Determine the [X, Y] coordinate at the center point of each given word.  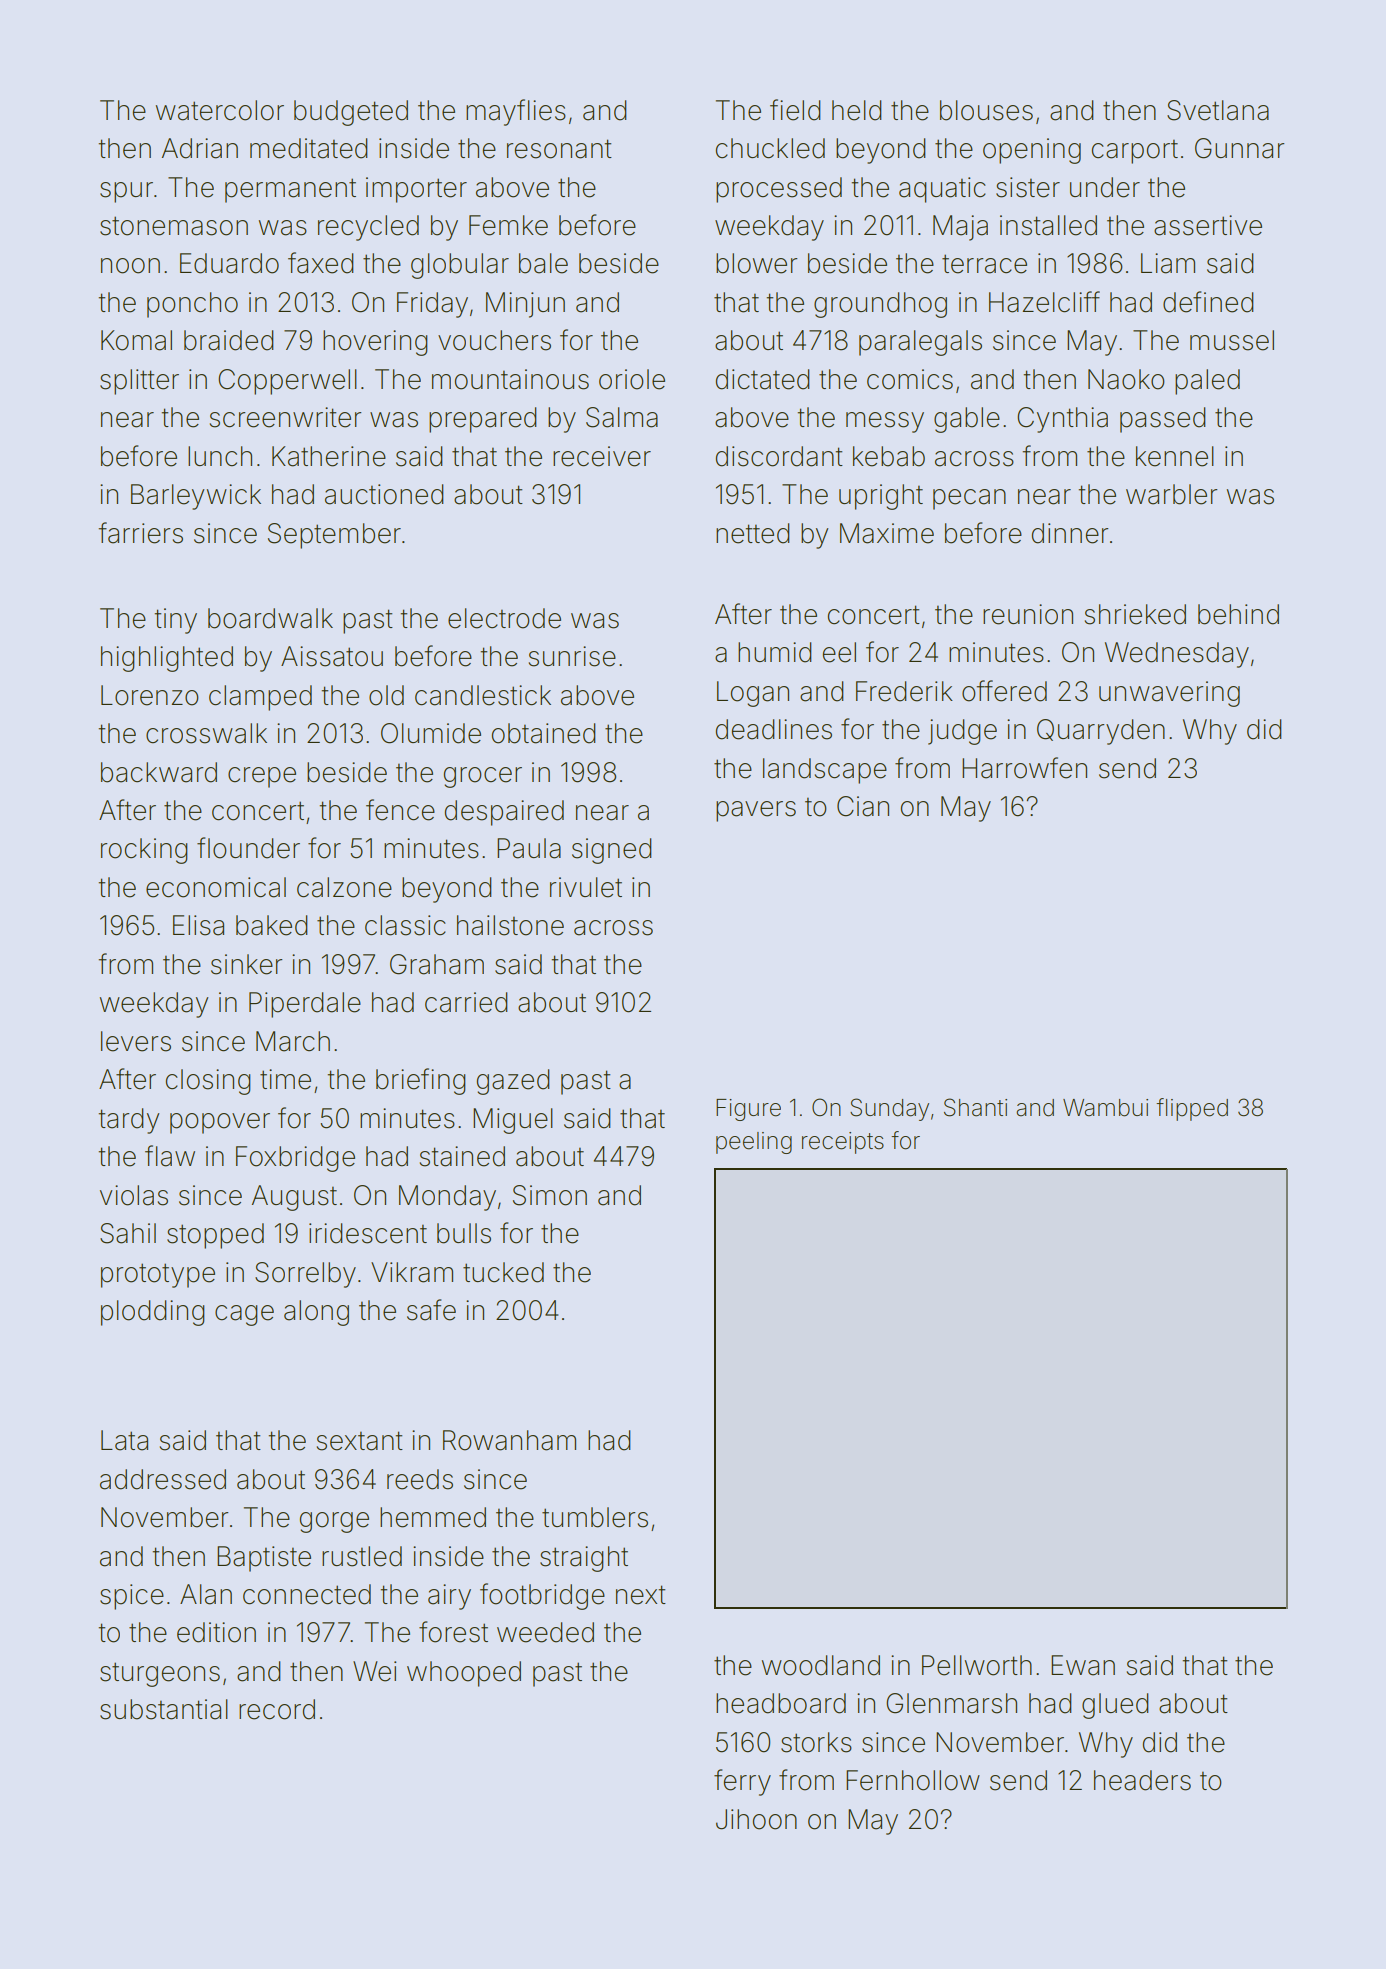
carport [1135, 152]
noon [130, 266]
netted [753, 533]
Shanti [975, 1107]
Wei [374, 1671]
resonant [559, 149]
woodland [821, 1665]
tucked [503, 1272]
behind [1238, 614]
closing [208, 1082]
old [386, 695]
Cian [863, 806]
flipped [1192, 1109]
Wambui [1105, 1108]
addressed [163, 1479]
